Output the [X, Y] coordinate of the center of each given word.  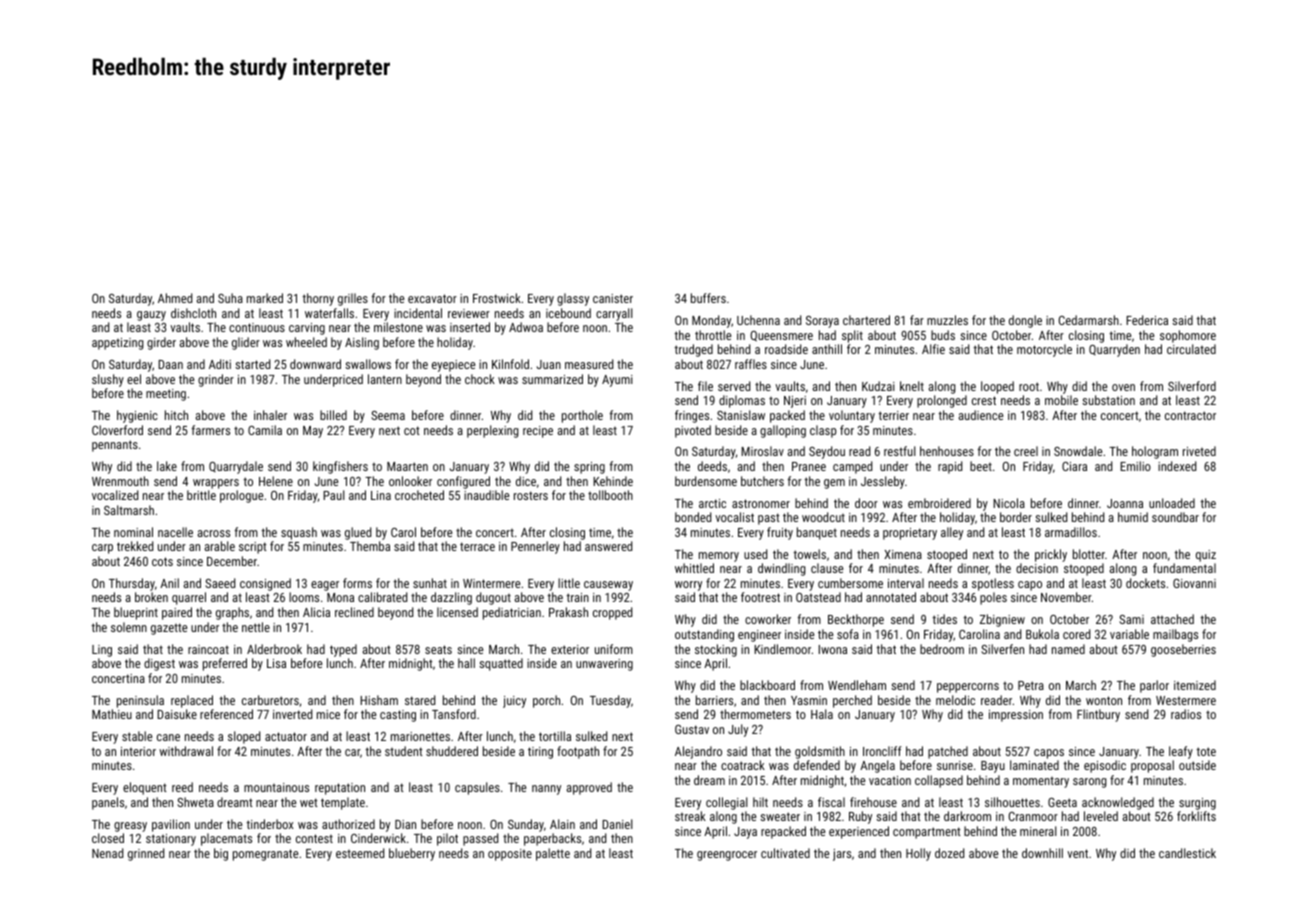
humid [1133, 517]
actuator [286, 736]
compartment [927, 833]
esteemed [360, 853]
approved [589, 788]
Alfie [933, 349]
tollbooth [610, 495]
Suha [230, 298]
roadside [786, 349]
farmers [211, 430]
